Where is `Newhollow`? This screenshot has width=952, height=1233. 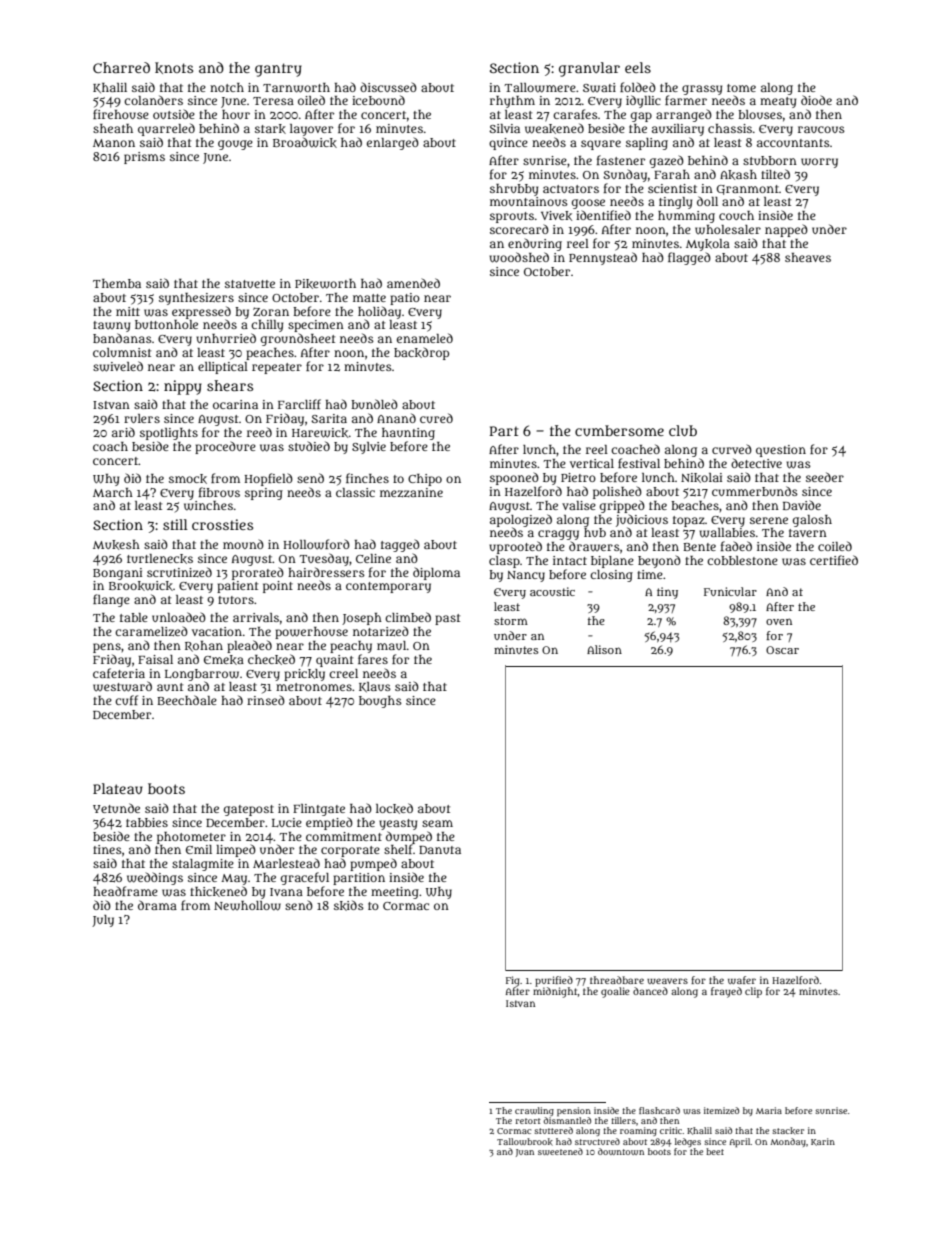
Newhollow is located at coordinates (247, 906).
